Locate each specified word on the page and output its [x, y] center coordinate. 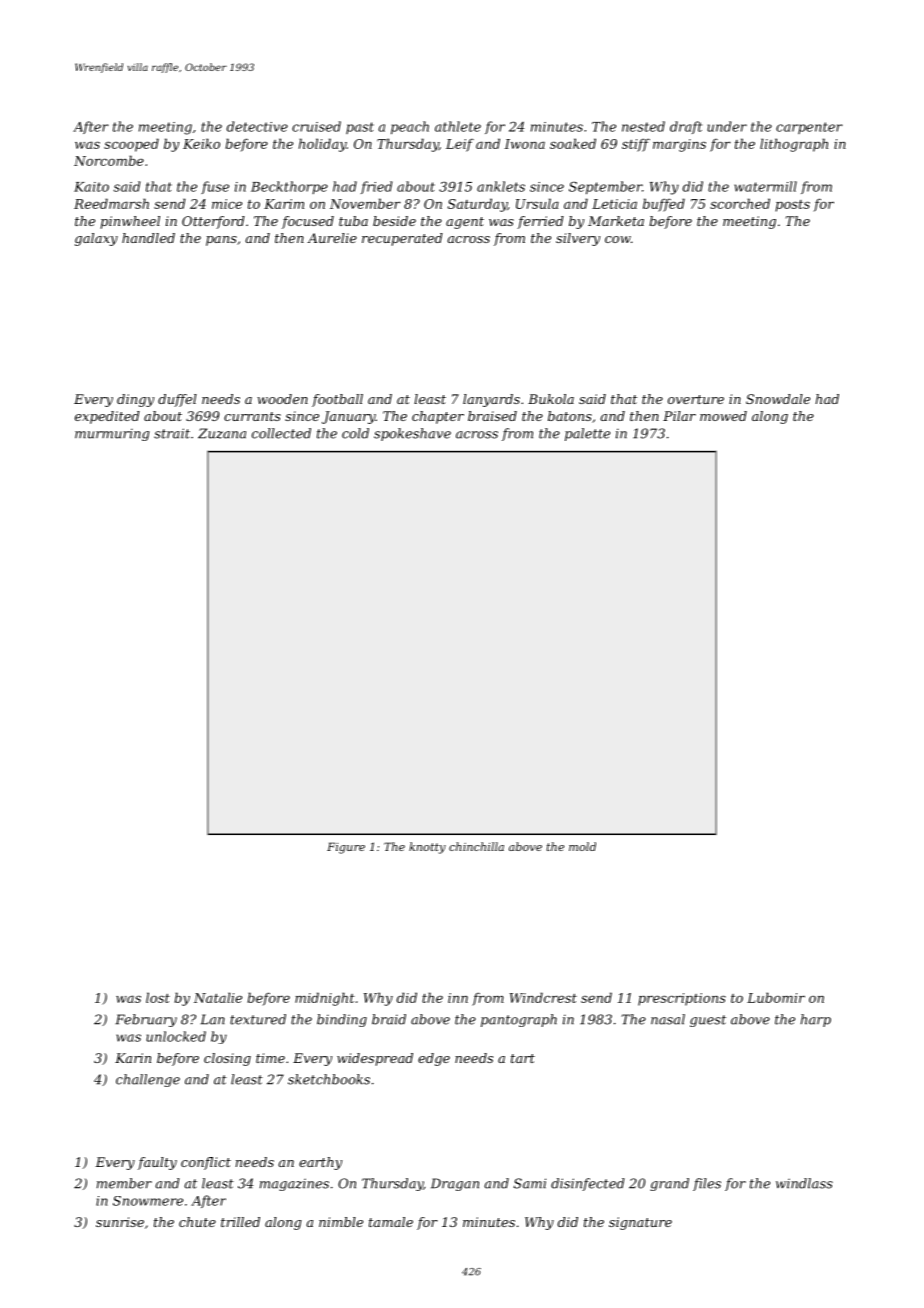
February [146, 1020]
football [337, 400]
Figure [346, 848]
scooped [131, 145]
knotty [427, 848]
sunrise [120, 1222]
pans [221, 241]
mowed [723, 416]
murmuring [112, 435]
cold [355, 433]
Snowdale [778, 399]
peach [410, 128]
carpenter [809, 128]
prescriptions [682, 999]
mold [582, 846]
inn [458, 998]
